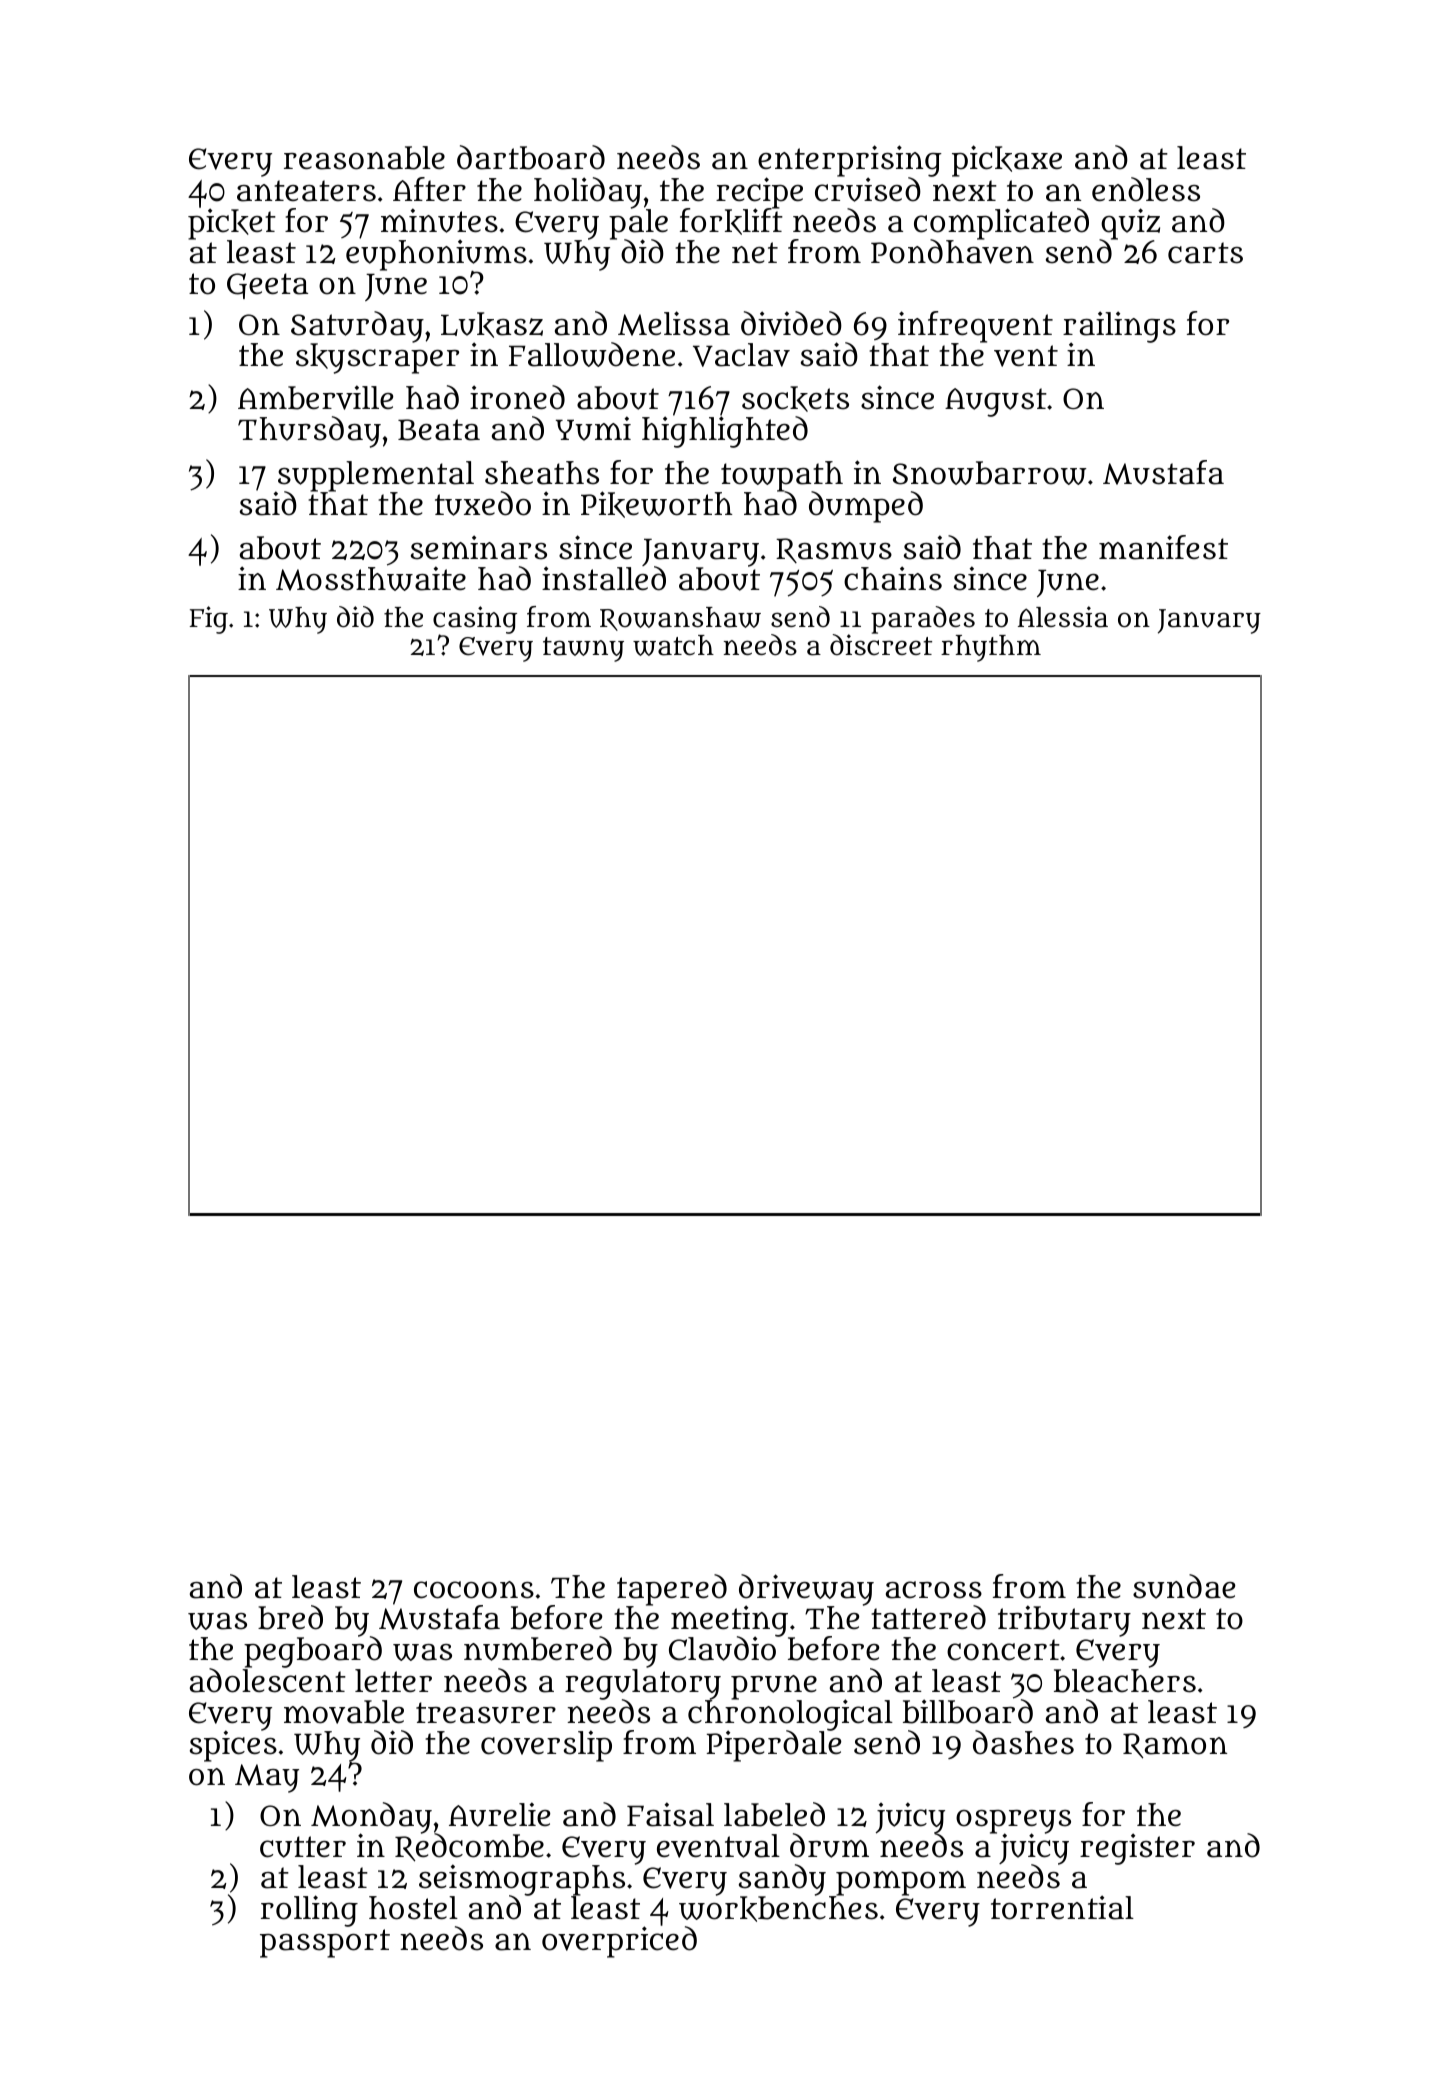 The width and height of the screenshot is (1450, 2100). What do you see at coordinates (474, 1590) in the screenshot?
I see `cocoons` at bounding box center [474, 1590].
